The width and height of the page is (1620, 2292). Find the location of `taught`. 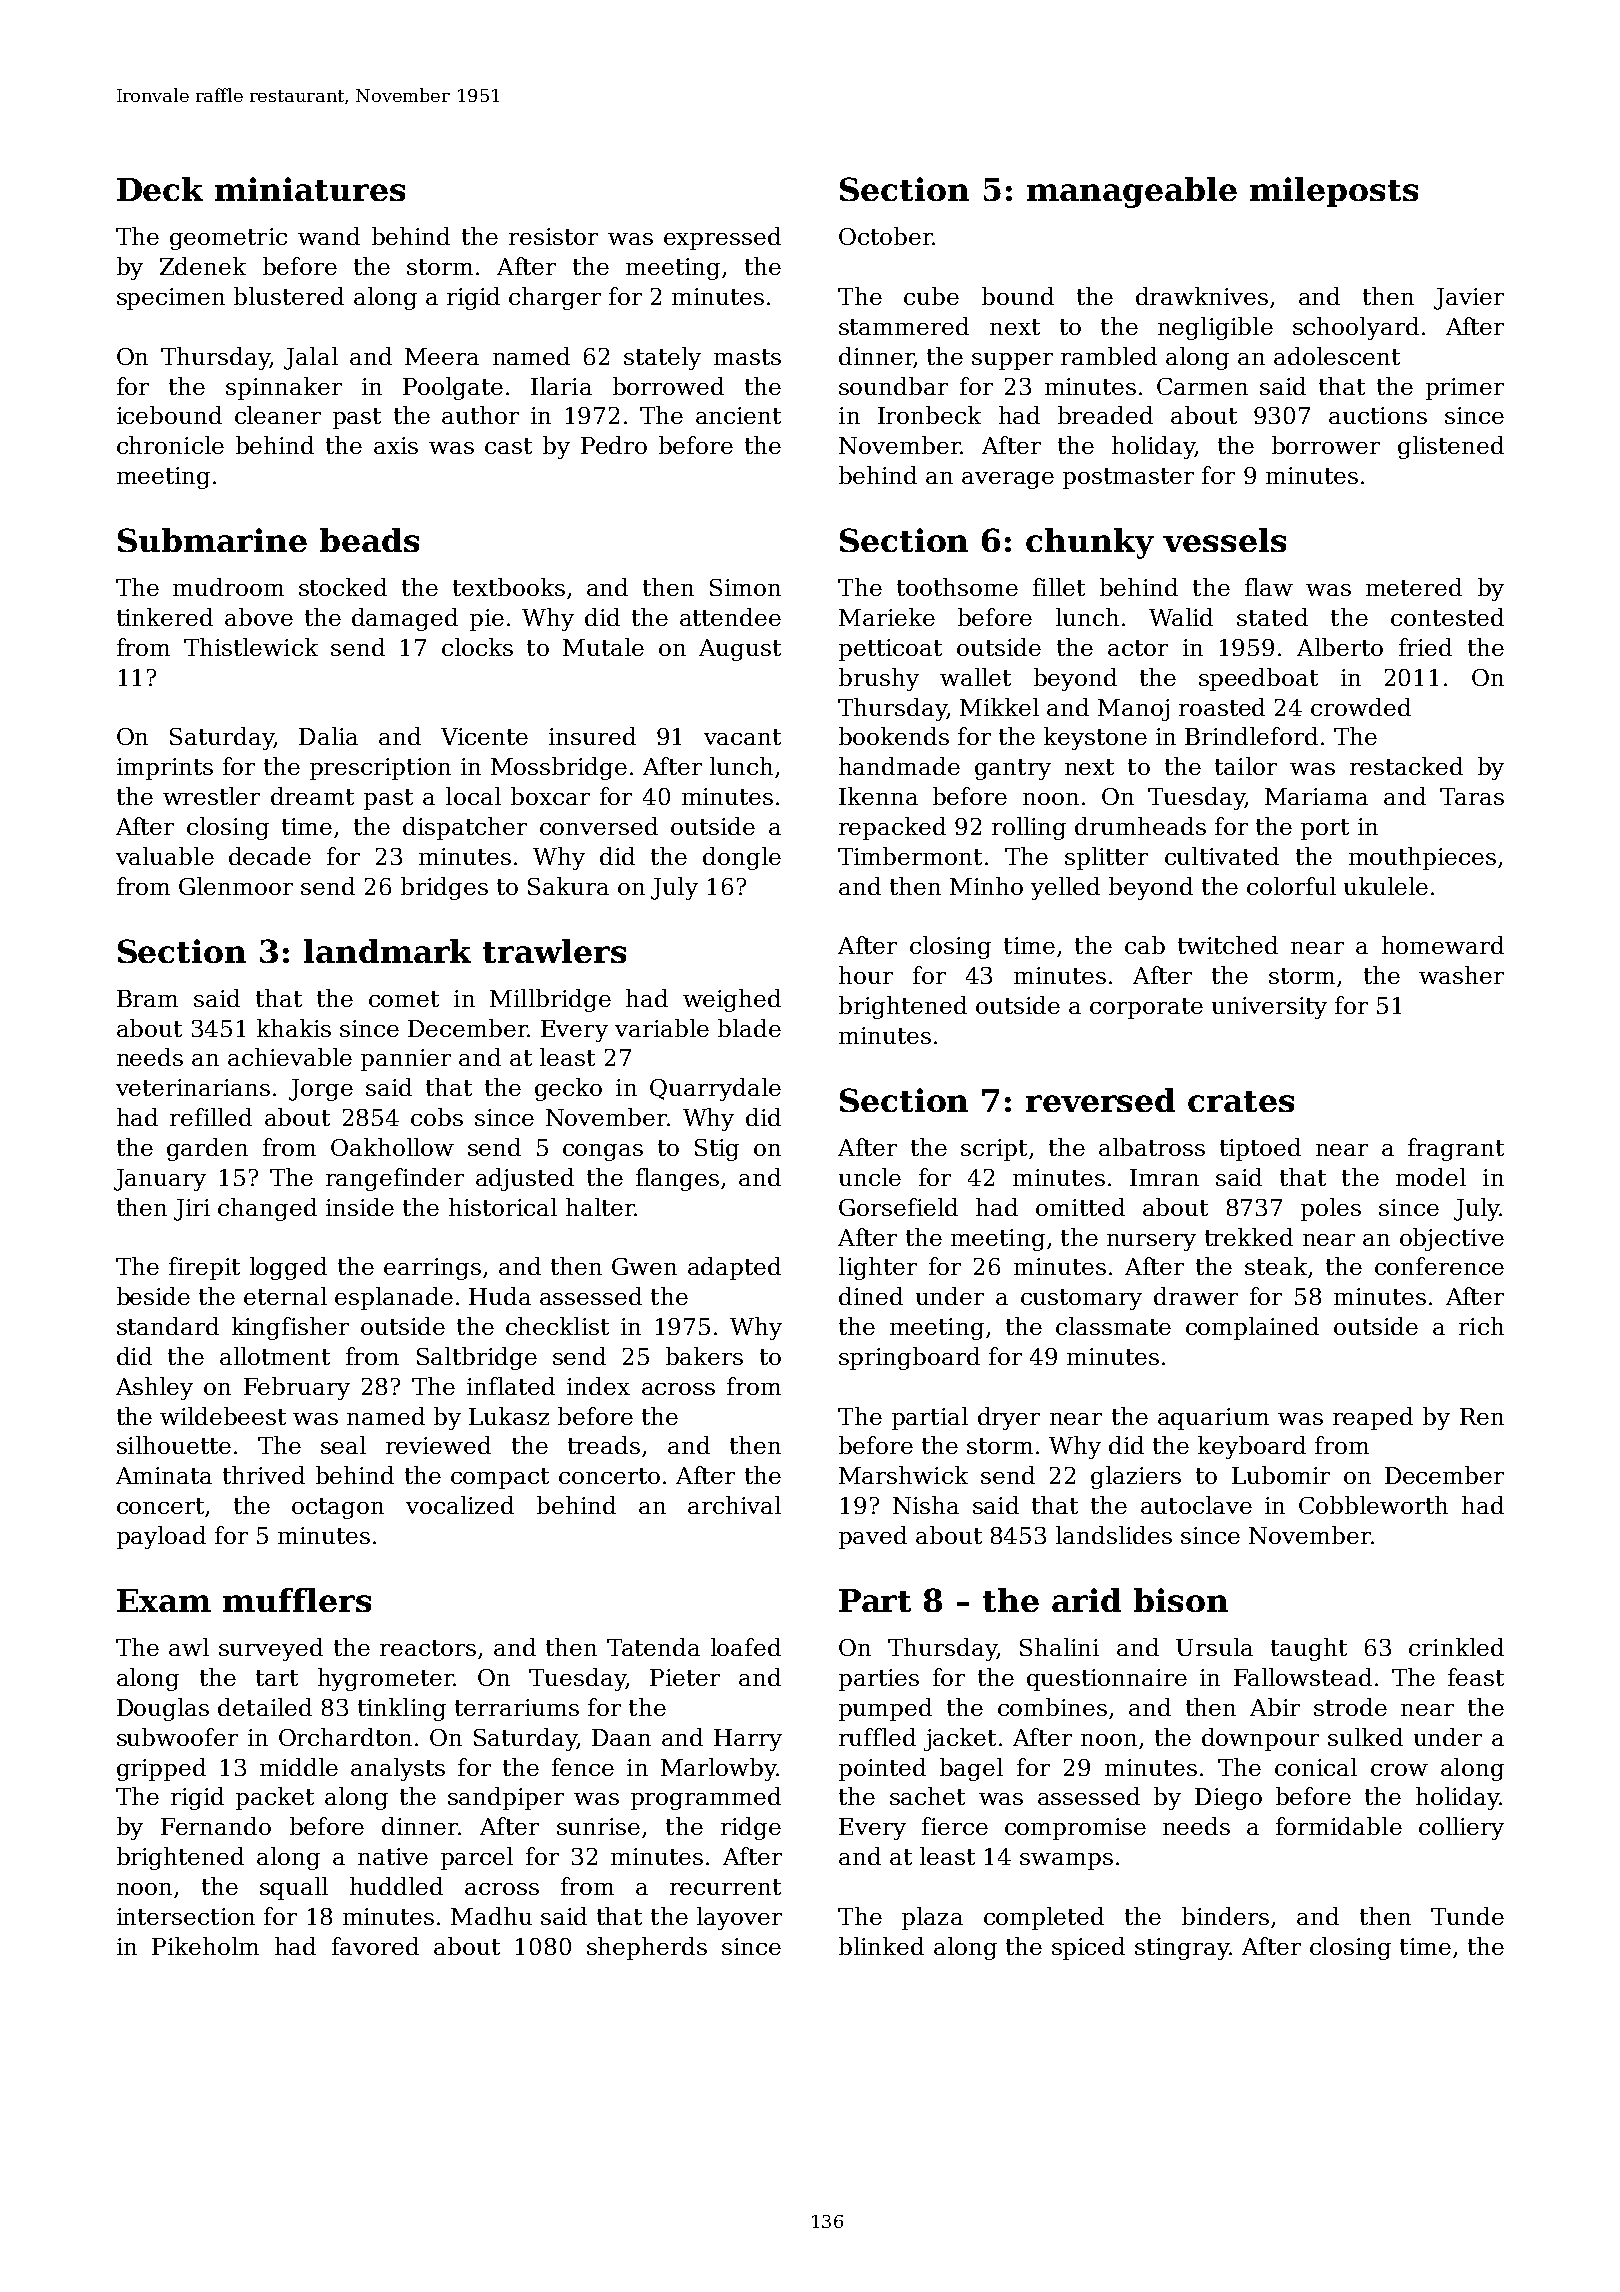

taught is located at coordinates (1309, 1649).
